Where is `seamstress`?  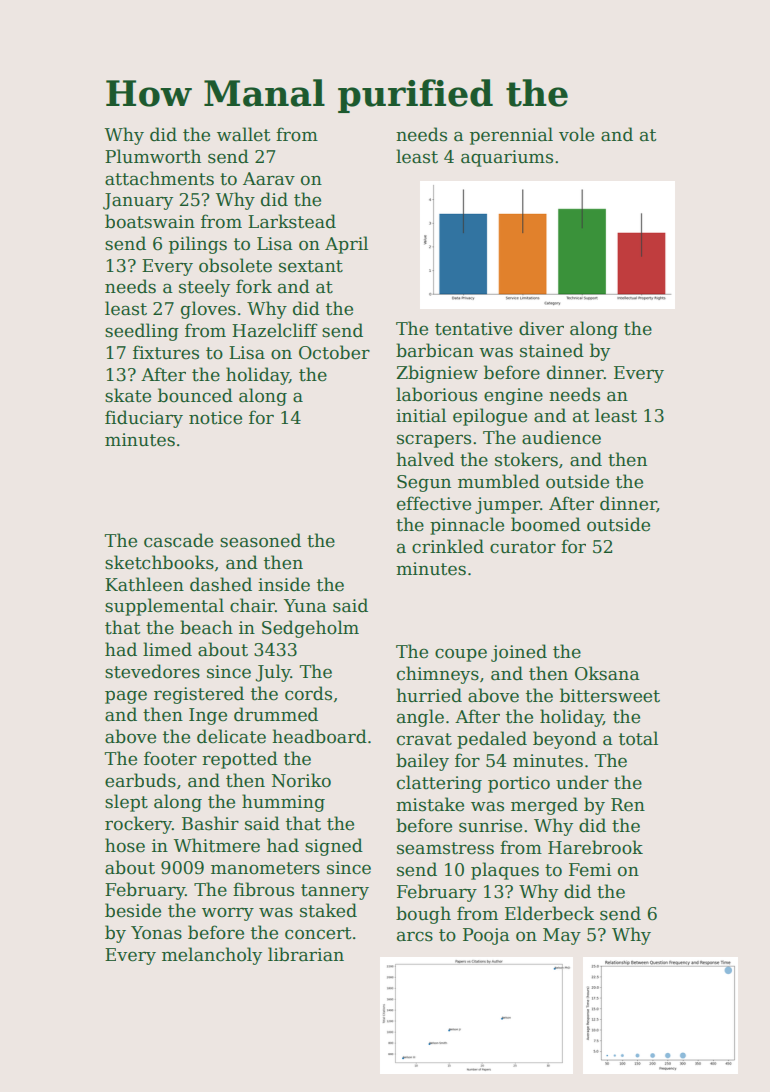 seamstress is located at coordinates (445, 848).
